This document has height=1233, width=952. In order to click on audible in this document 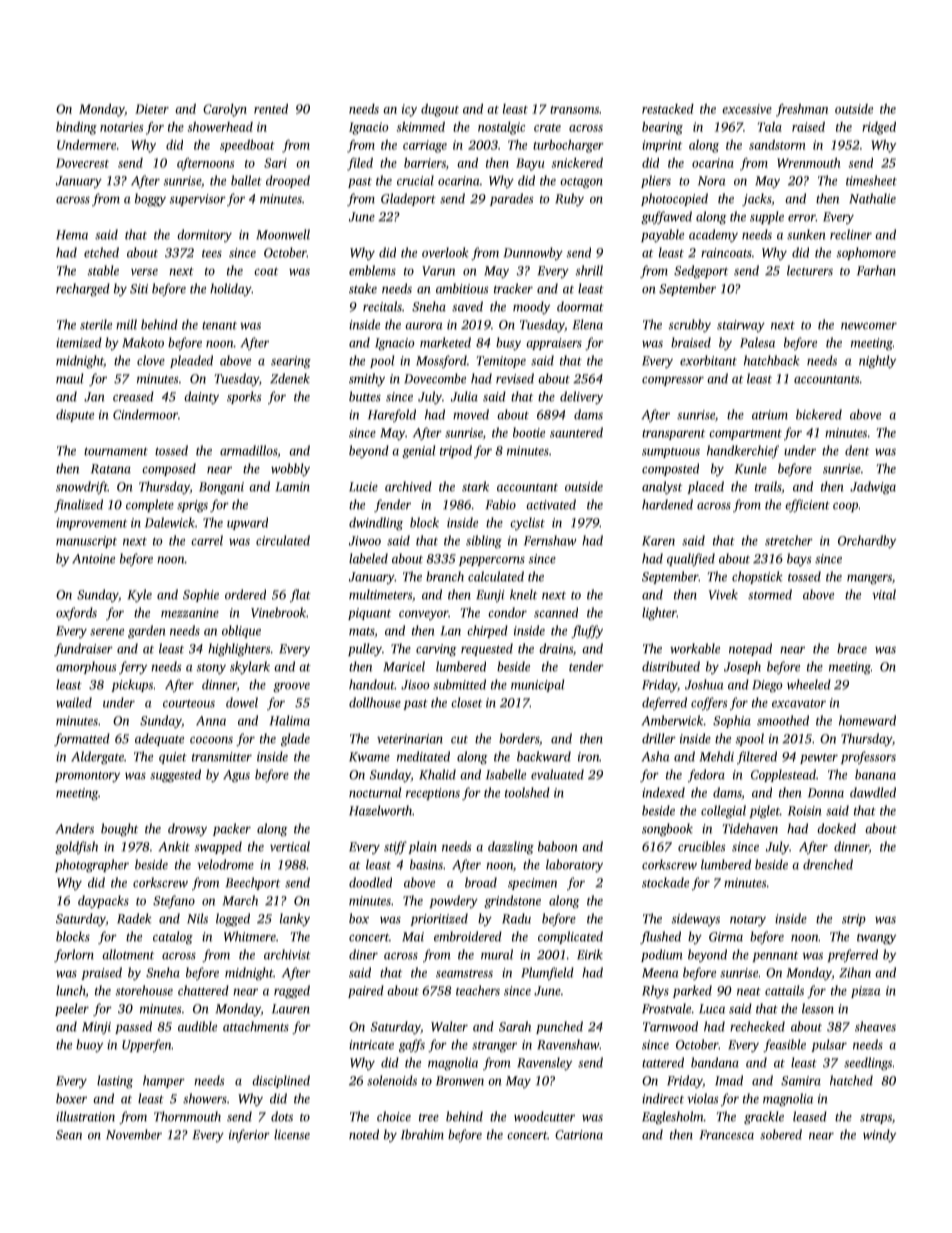, I will do `click(197, 1026)`.
